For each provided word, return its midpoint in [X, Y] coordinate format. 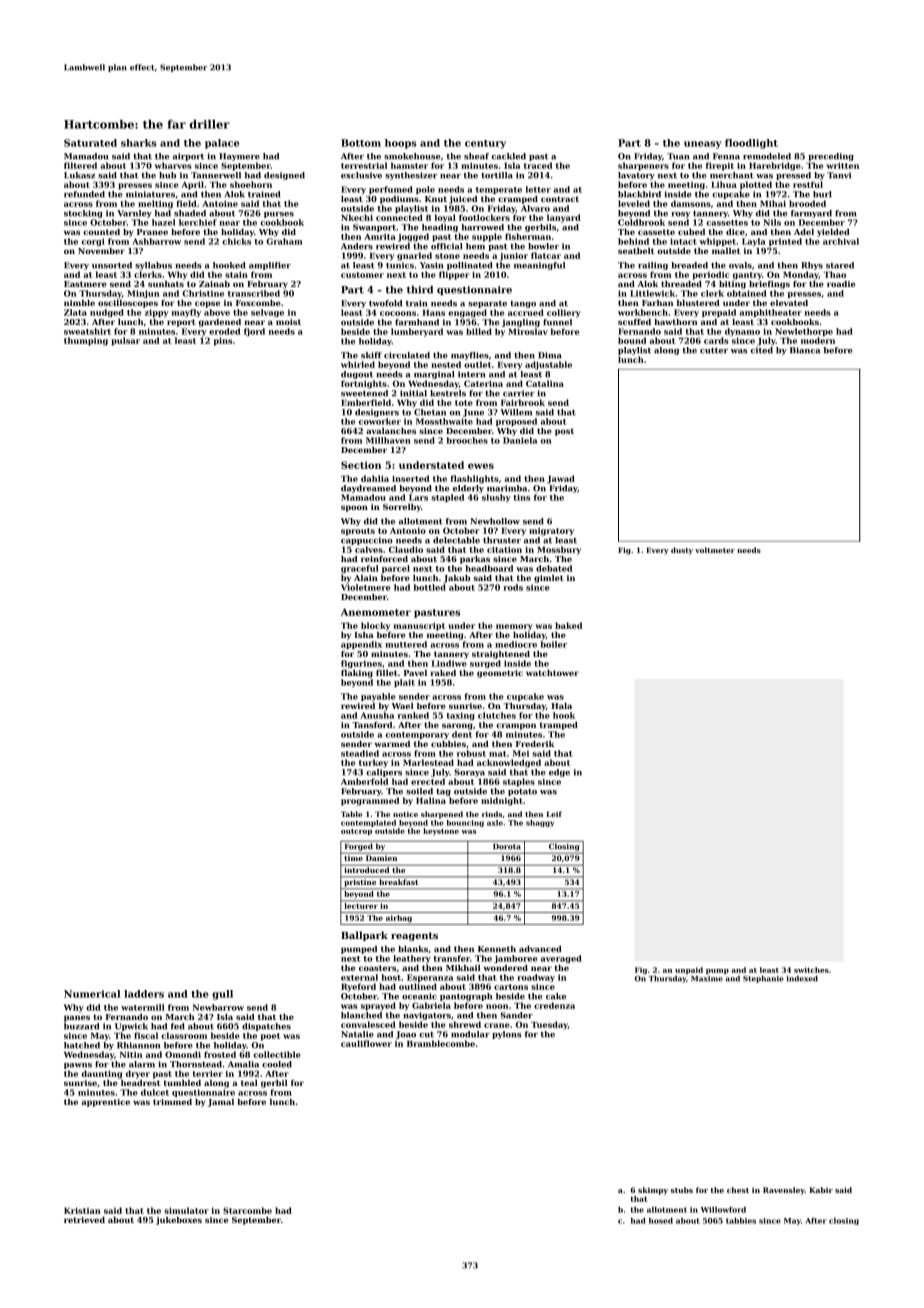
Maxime [707, 979]
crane [497, 1025]
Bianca [805, 350]
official [446, 246]
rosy [680, 215]
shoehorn [251, 184]
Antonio [408, 530]
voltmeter [715, 550]
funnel [557, 322]
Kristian [82, 1210]
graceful [360, 569]
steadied [360, 753]
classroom [184, 1035]
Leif [554, 814]
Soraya [470, 773]
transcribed [254, 293]
